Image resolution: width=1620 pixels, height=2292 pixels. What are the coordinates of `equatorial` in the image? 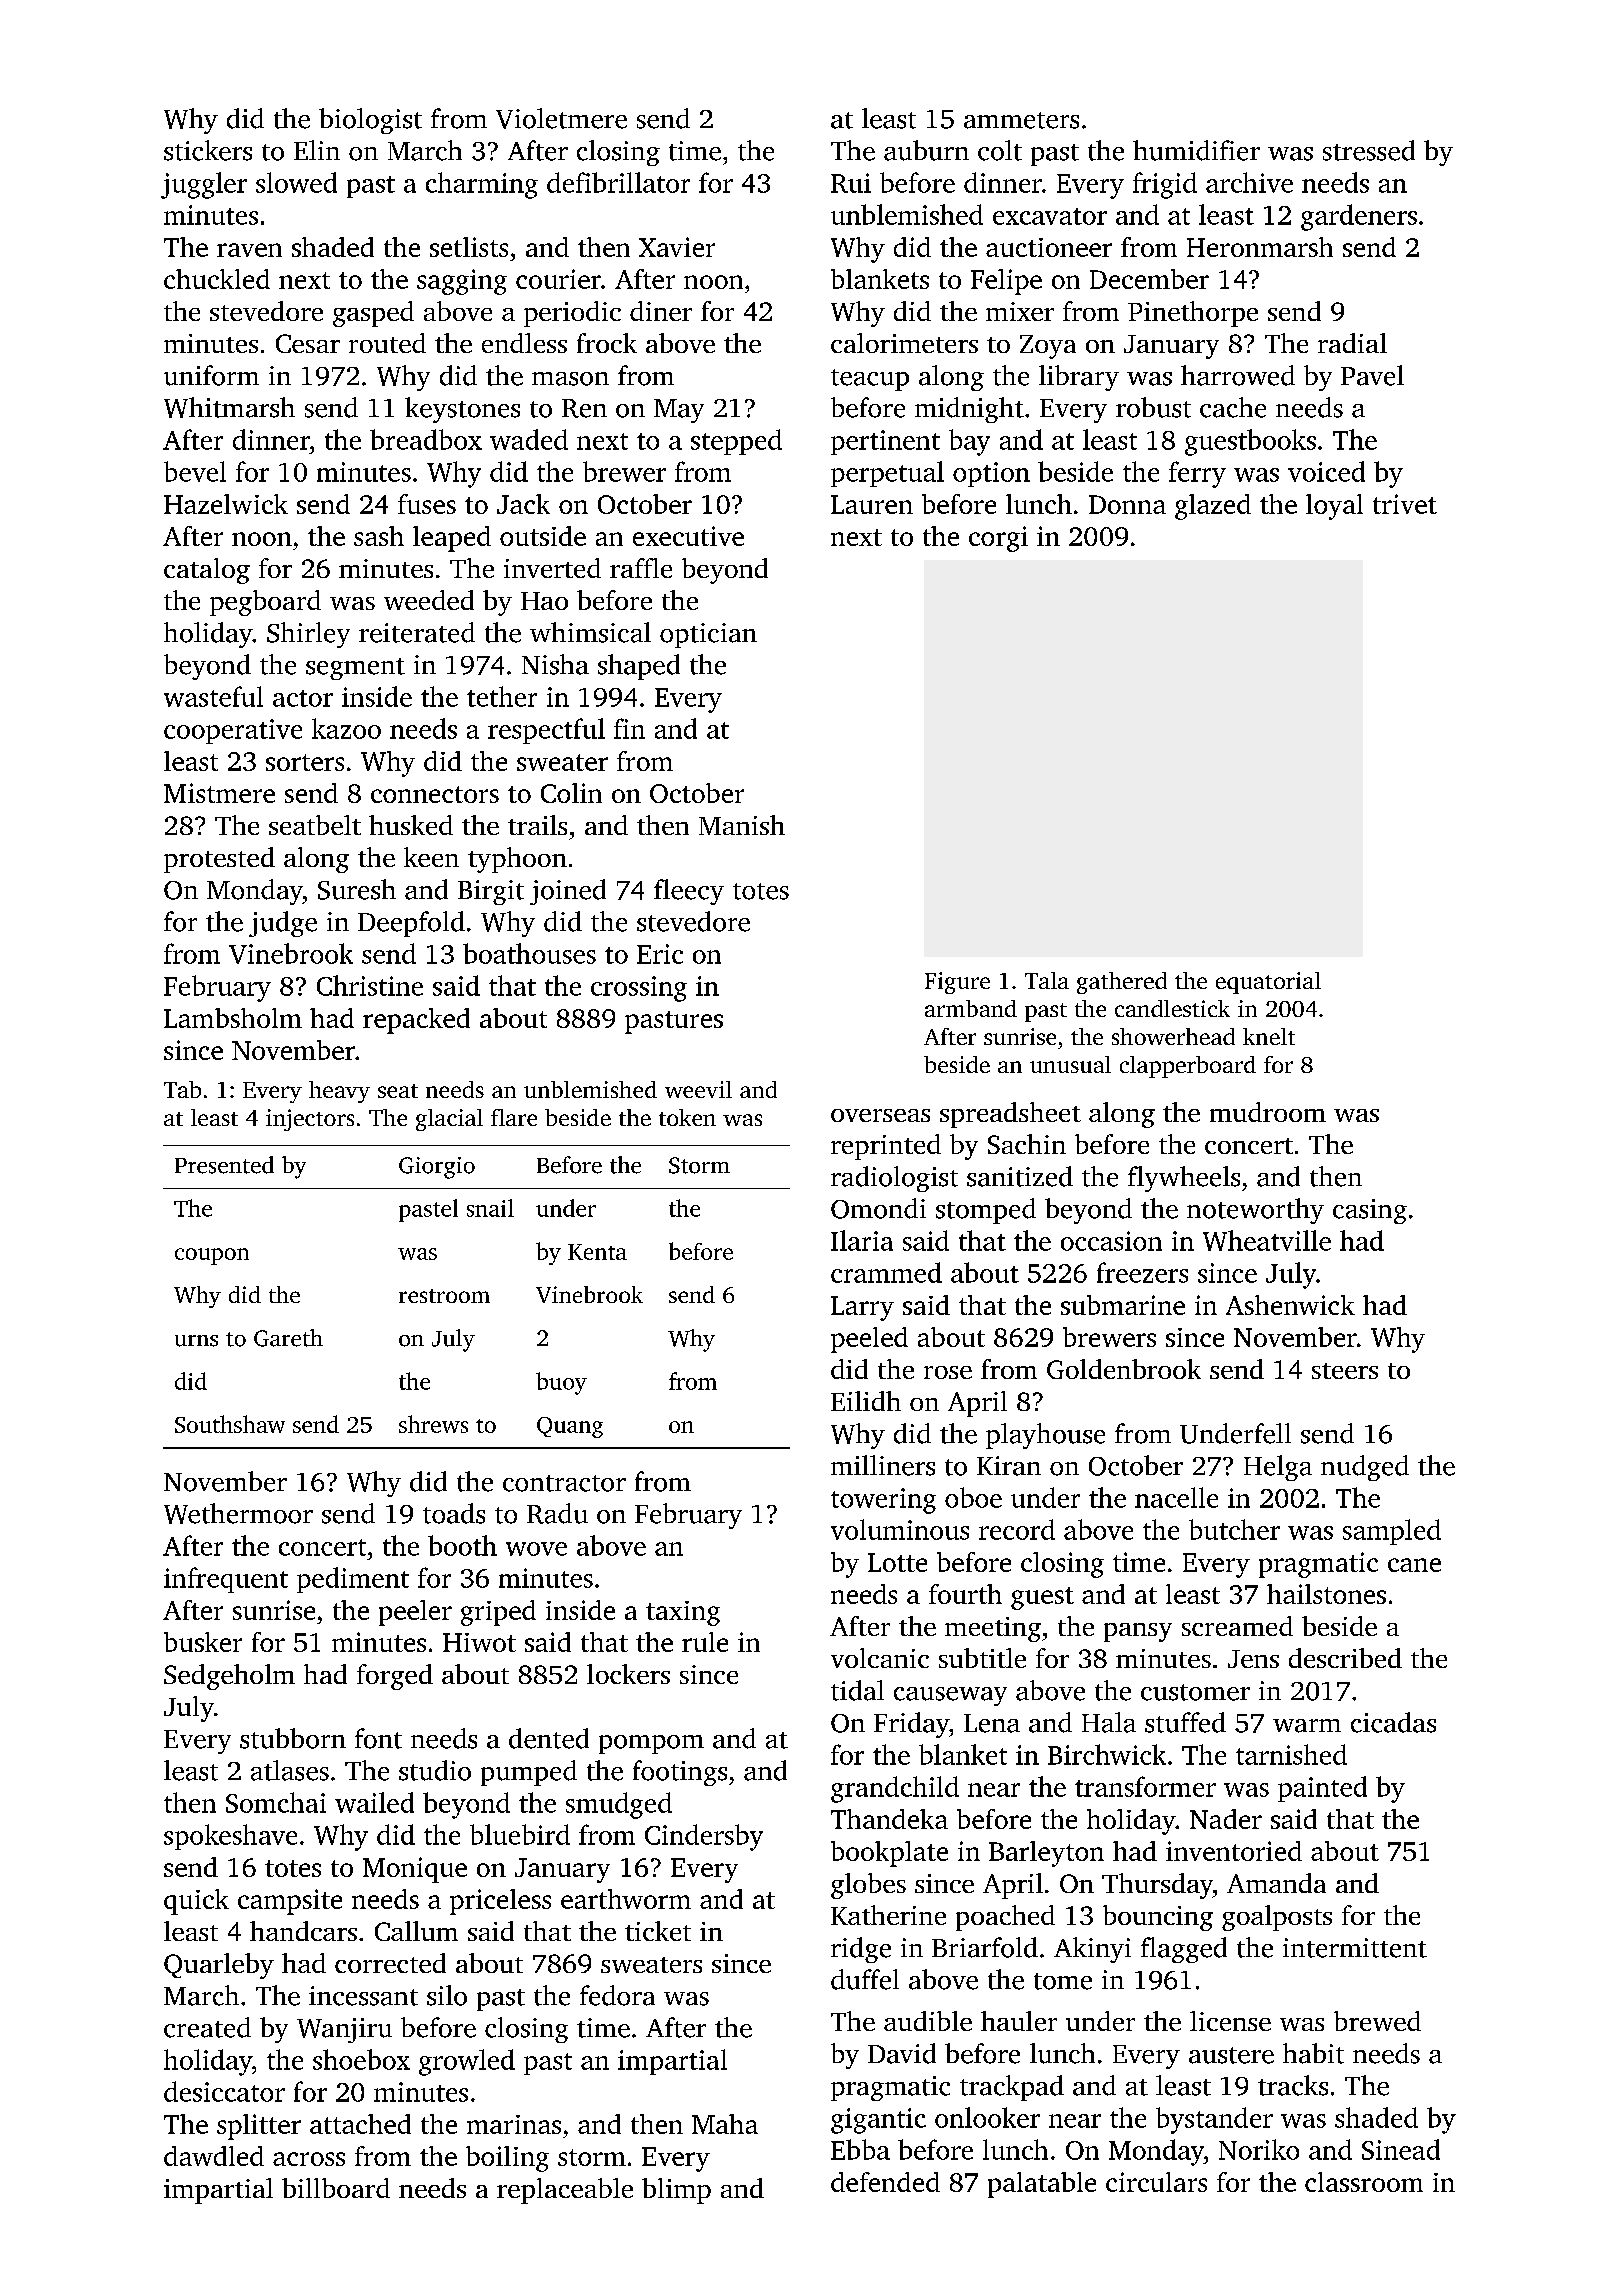 It's located at (1268, 983).
